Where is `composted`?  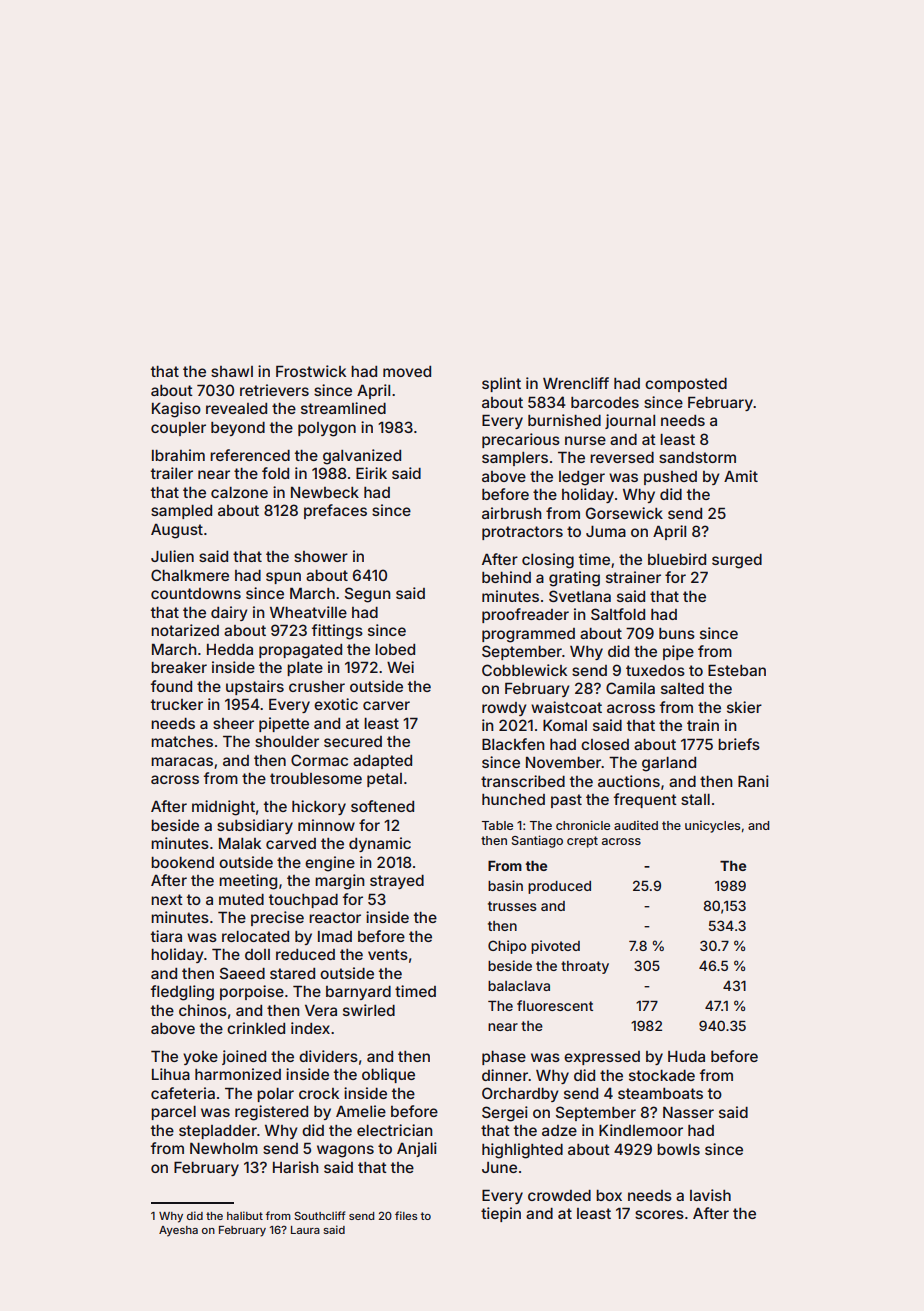 composted is located at coordinates (686, 385).
